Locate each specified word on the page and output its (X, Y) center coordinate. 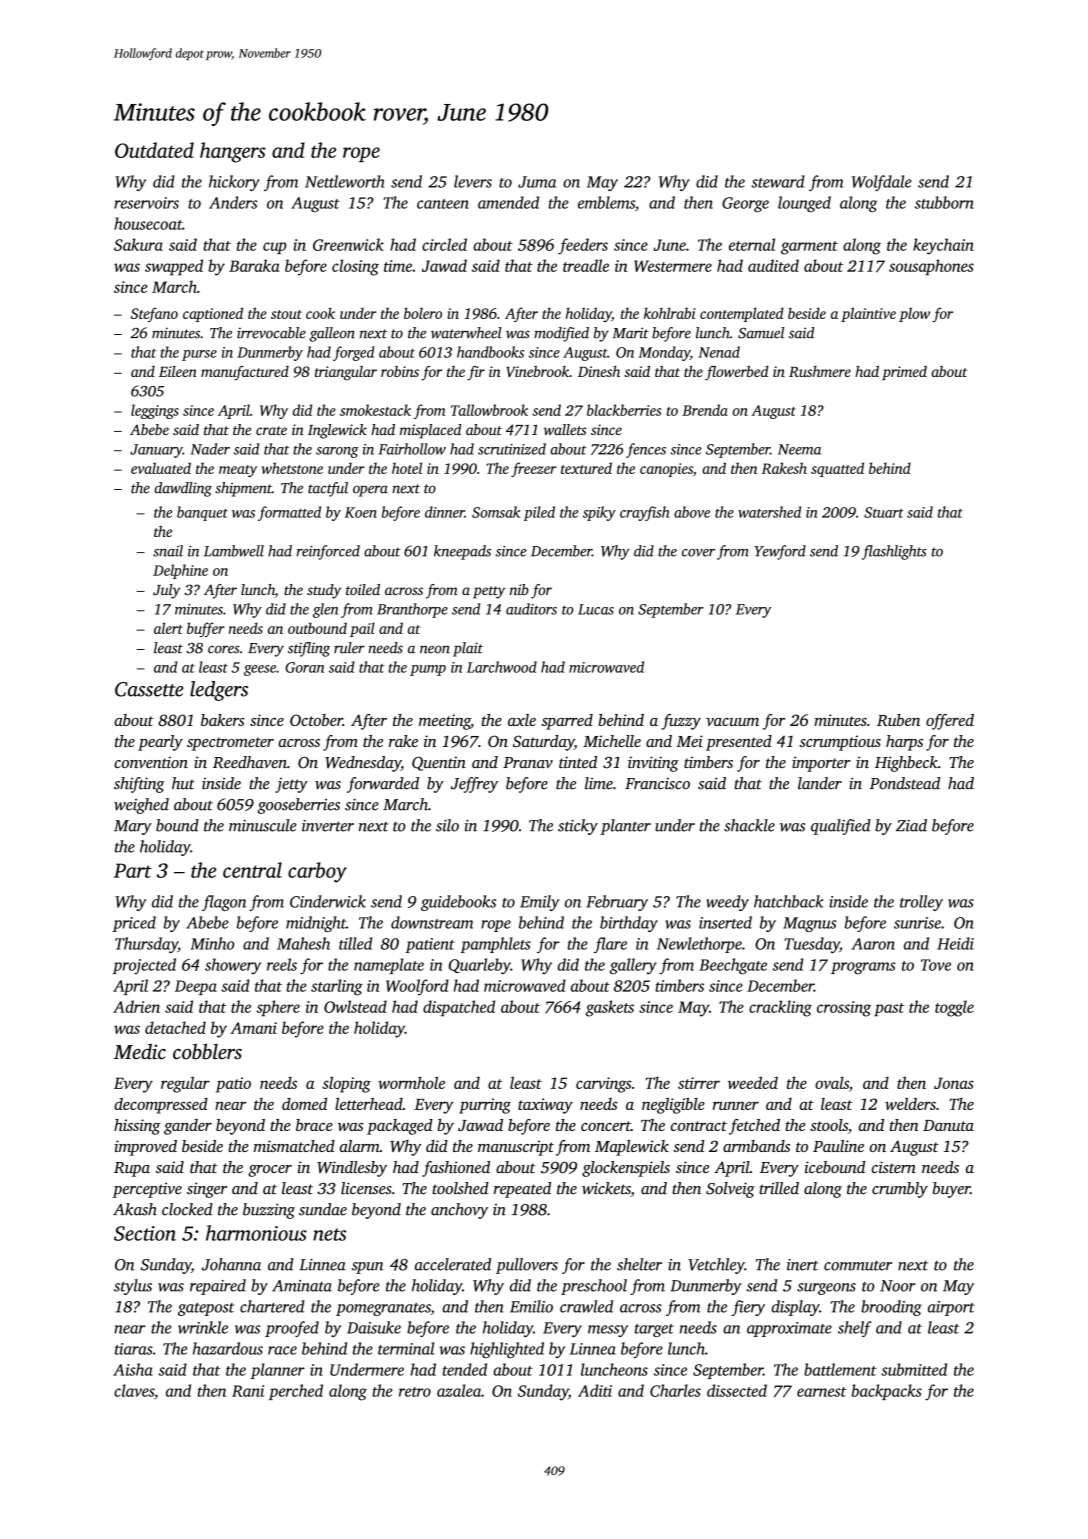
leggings (155, 411)
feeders (583, 246)
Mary (133, 827)
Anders (233, 202)
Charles (675, 1390)
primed (904, 373)
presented (739, 743)
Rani (248, 1391)
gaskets (610, 1008)
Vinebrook (537, 371)
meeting (445, 722)
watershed (769, 512)
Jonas (954, 1083)
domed (304, 1104)
